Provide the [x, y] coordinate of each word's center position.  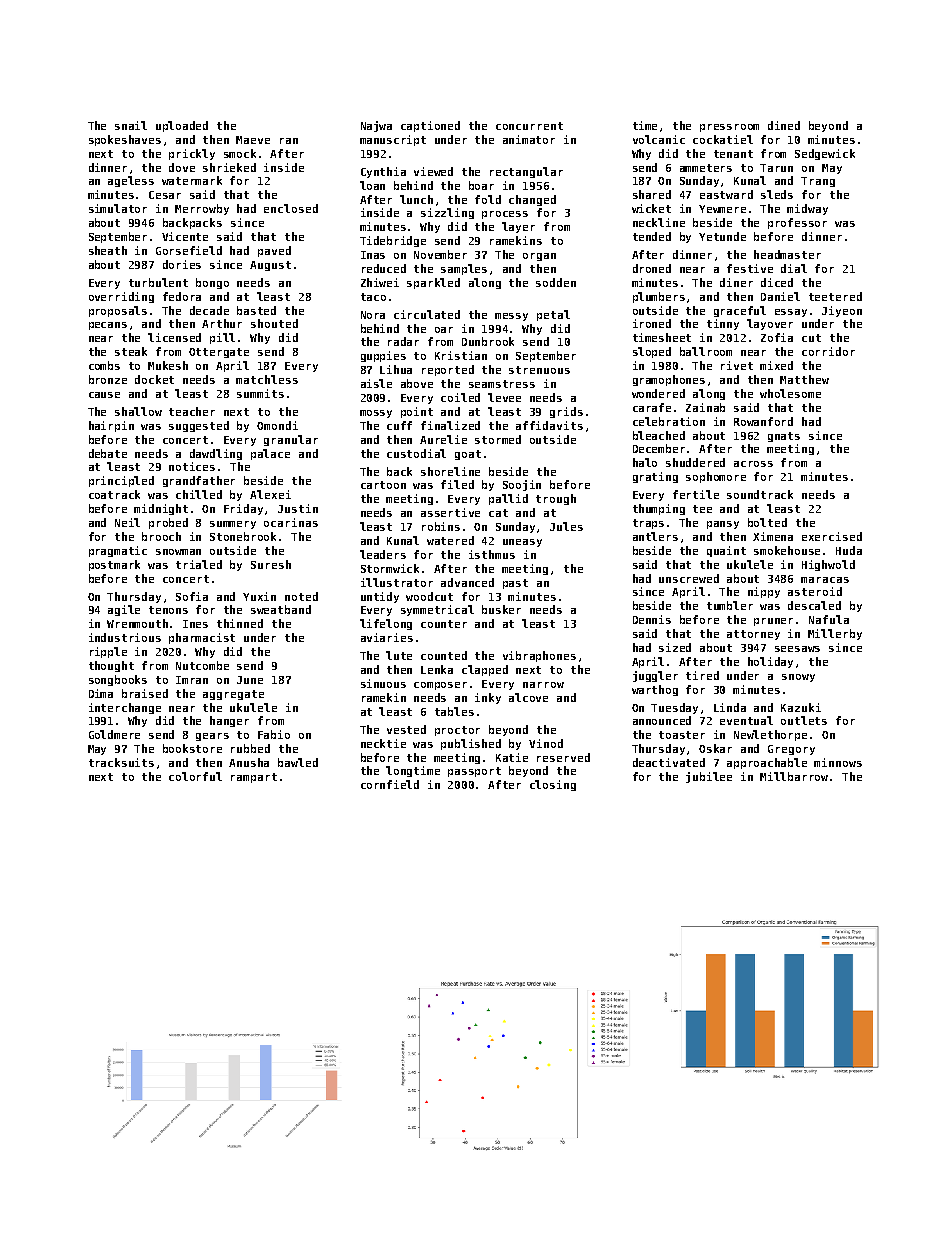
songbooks [118, 680]
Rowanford [763, 421]
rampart [254, 778]
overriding [121, 297]
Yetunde [722, 236]
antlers [655, 536]
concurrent [529, 126]
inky [488, 698]
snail [131, 125]
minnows [838, 762]
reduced [384, 268]
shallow [138, 411]
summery [233, 525]
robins [441, 526]
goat [468, 455]
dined [784, 125]
